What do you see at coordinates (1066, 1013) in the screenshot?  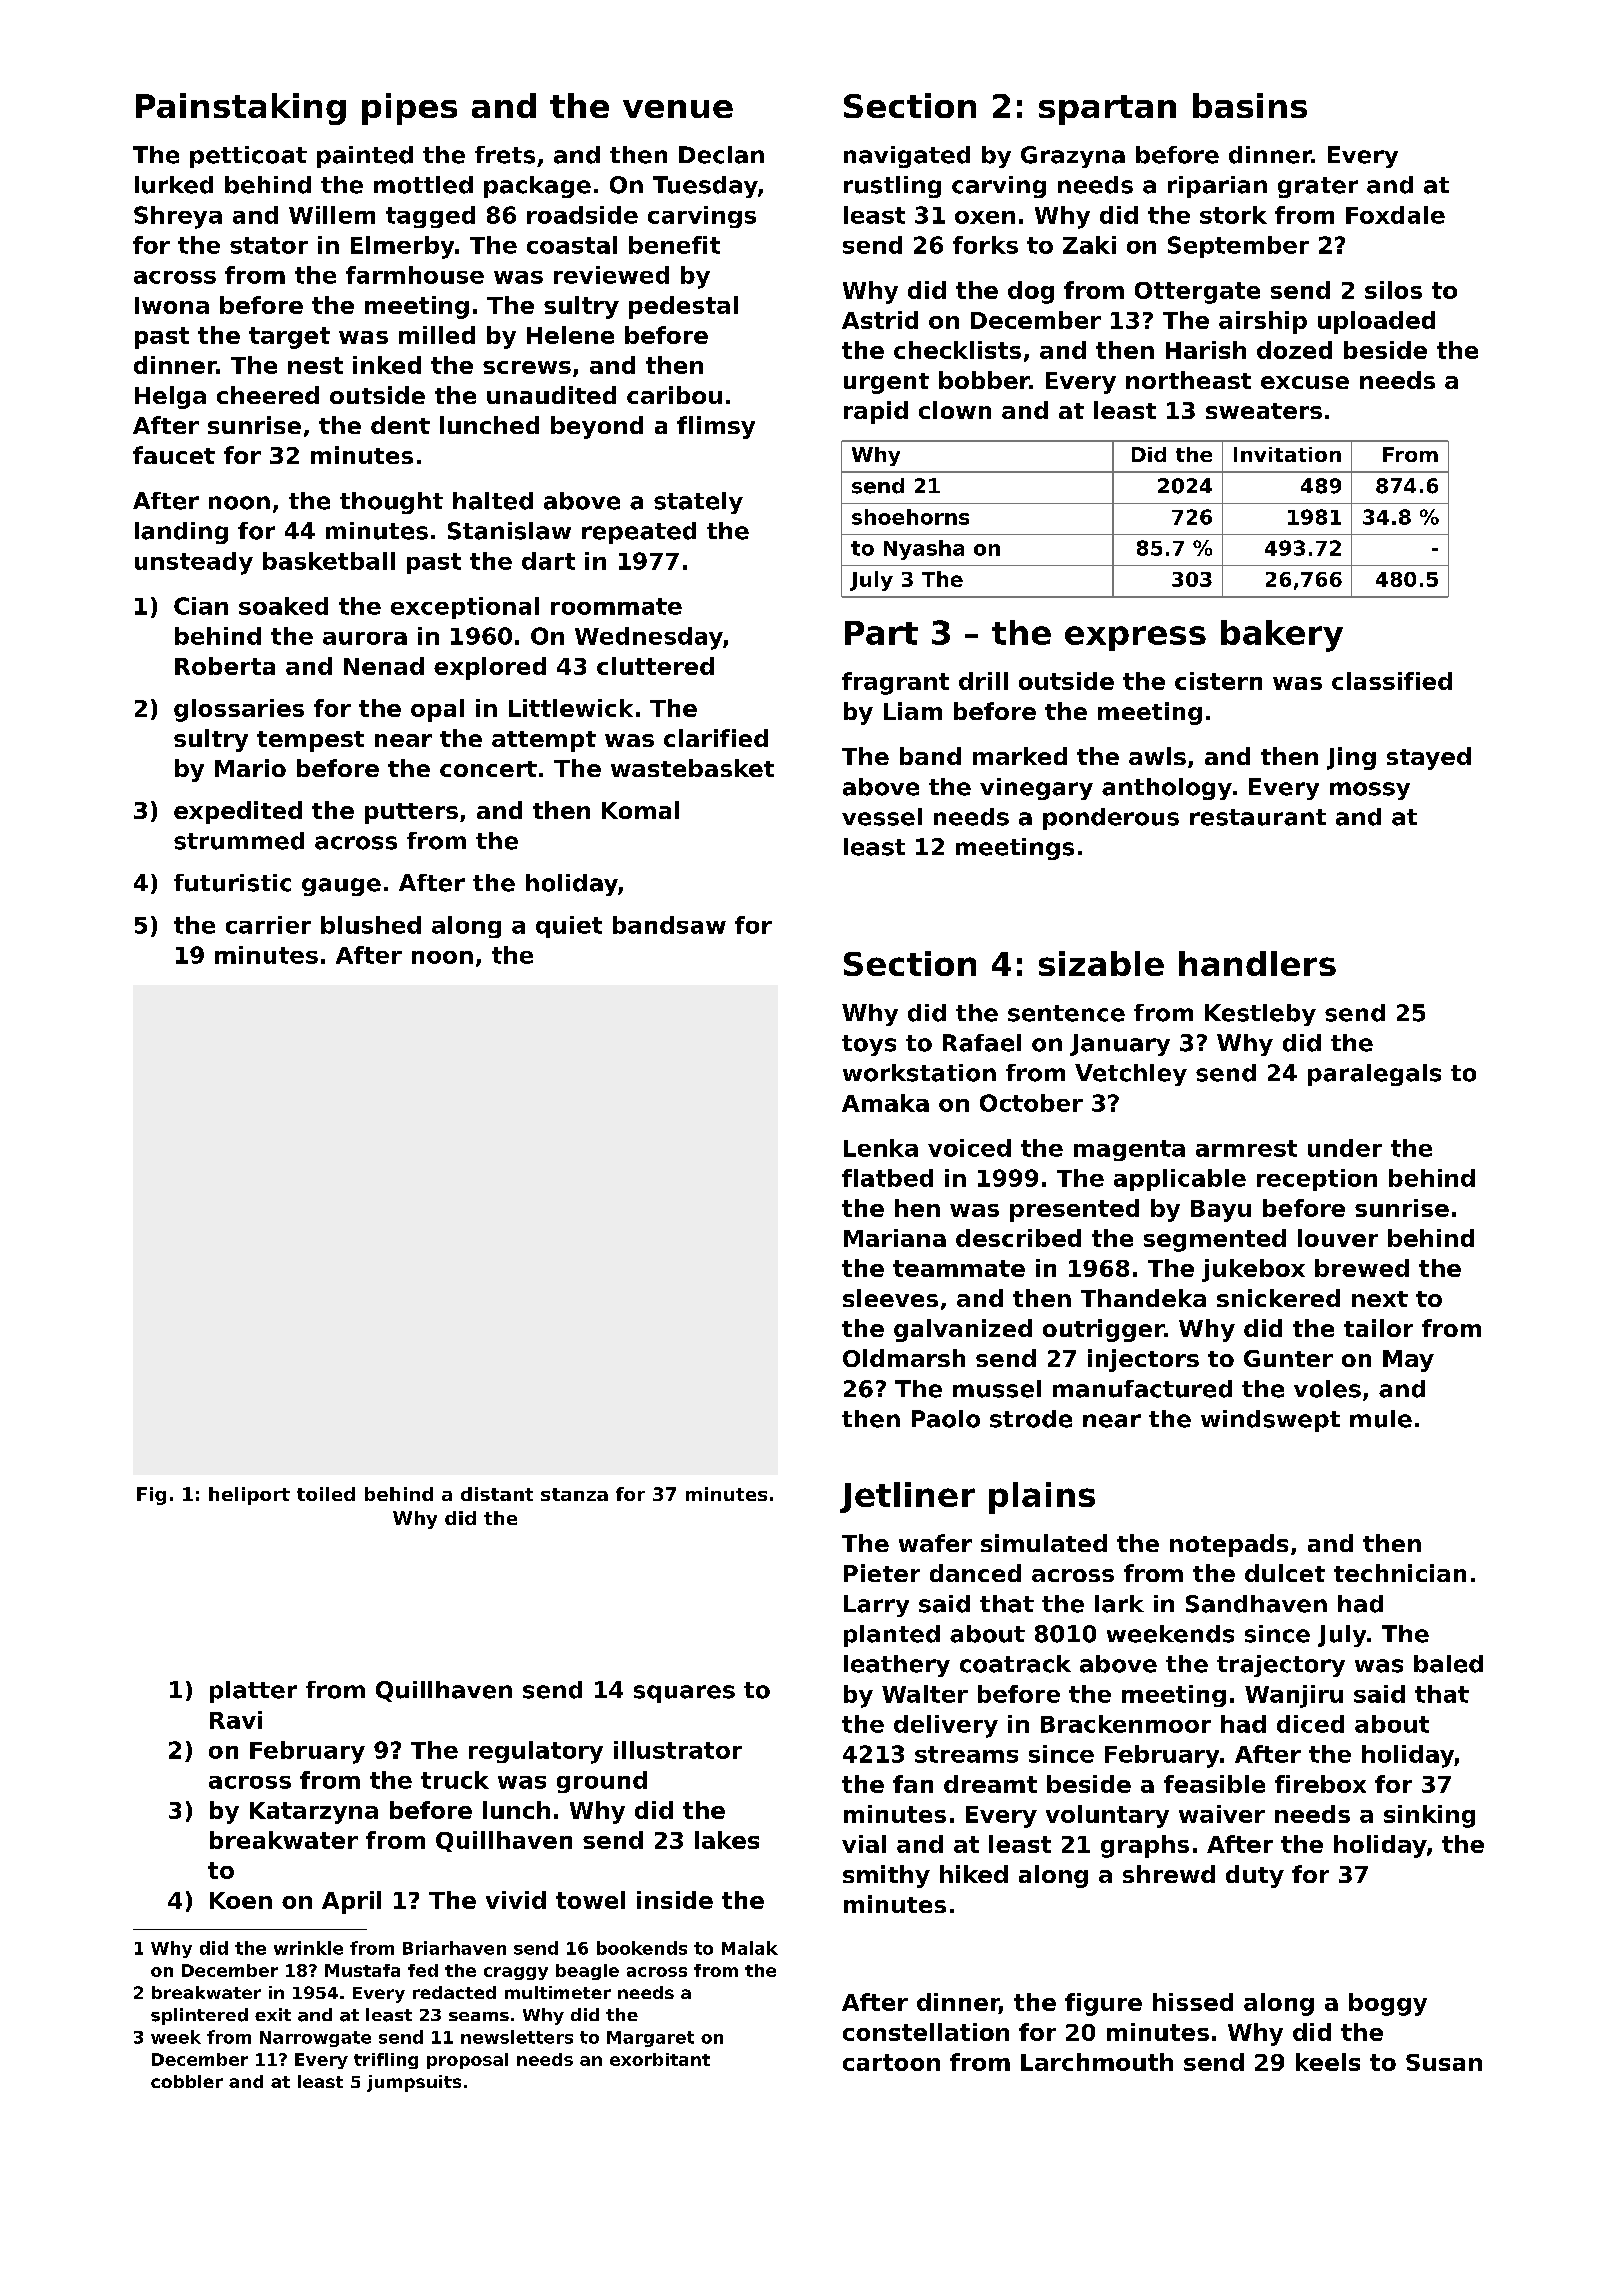 I see `sentence` at bounding box center [1066, 1013].
